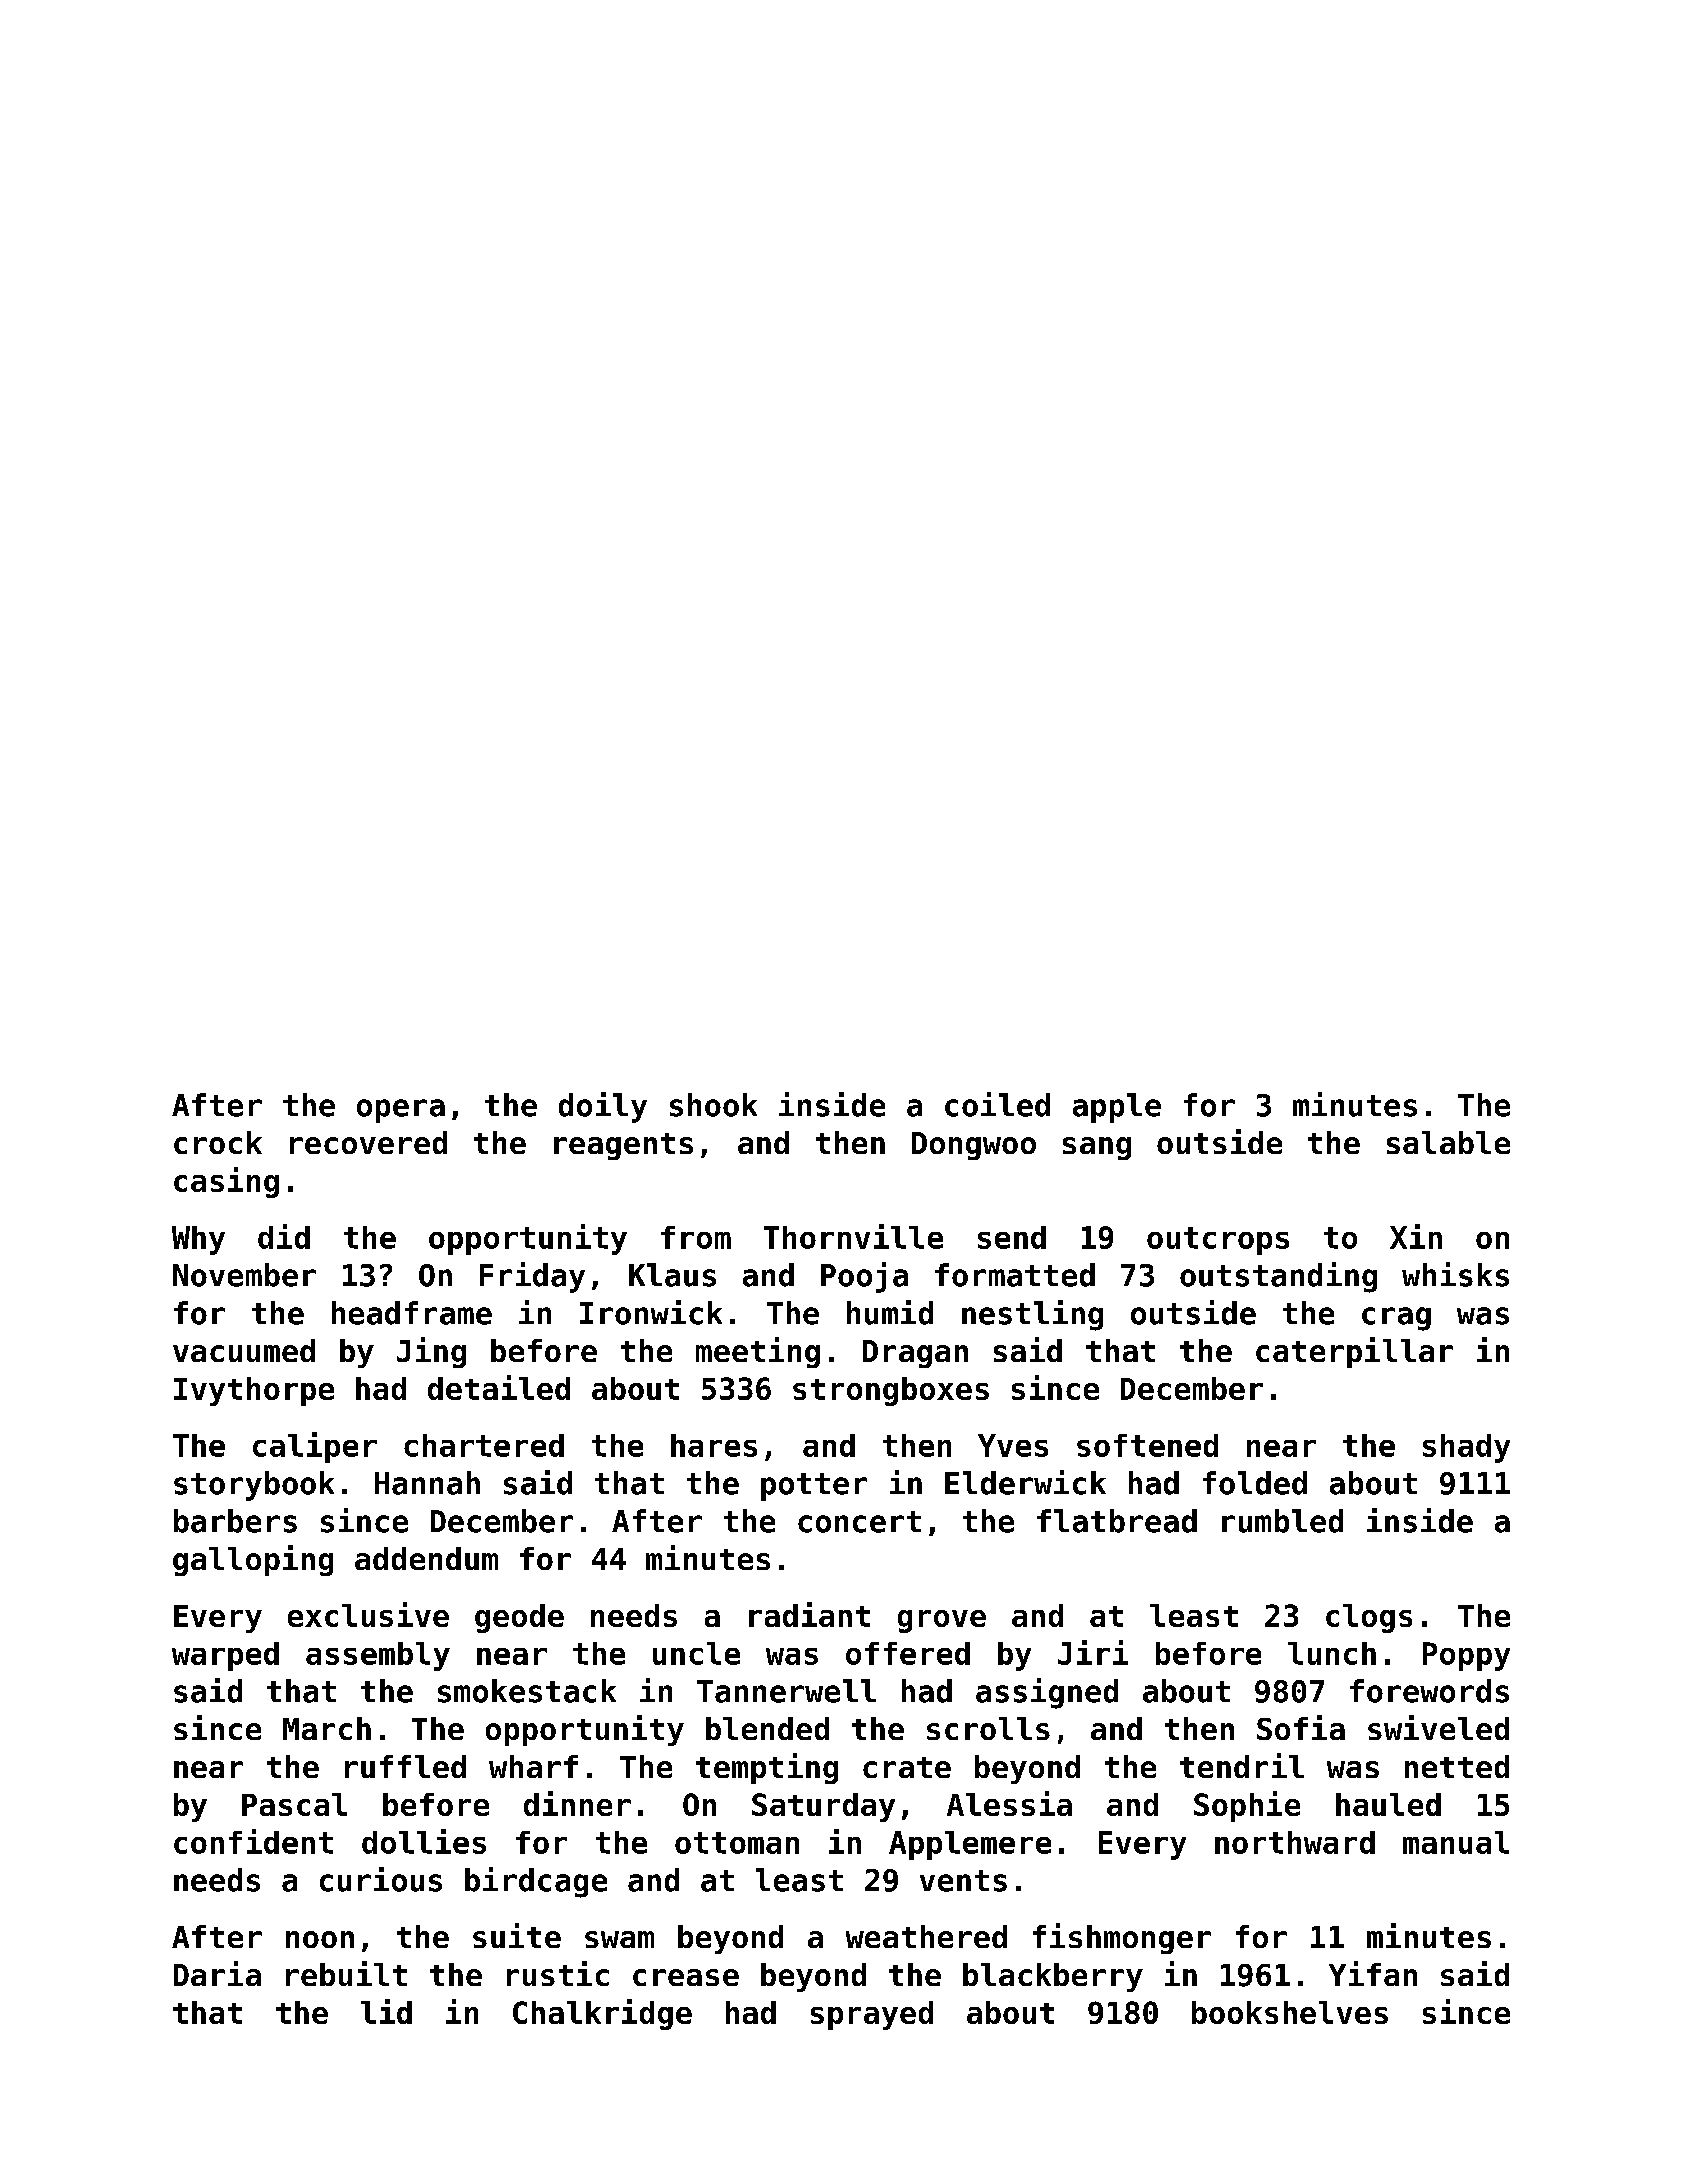 Image resolution: width=1683 pixels, height=2178 pixels. I want to click on hares, so click(714, 1445).
